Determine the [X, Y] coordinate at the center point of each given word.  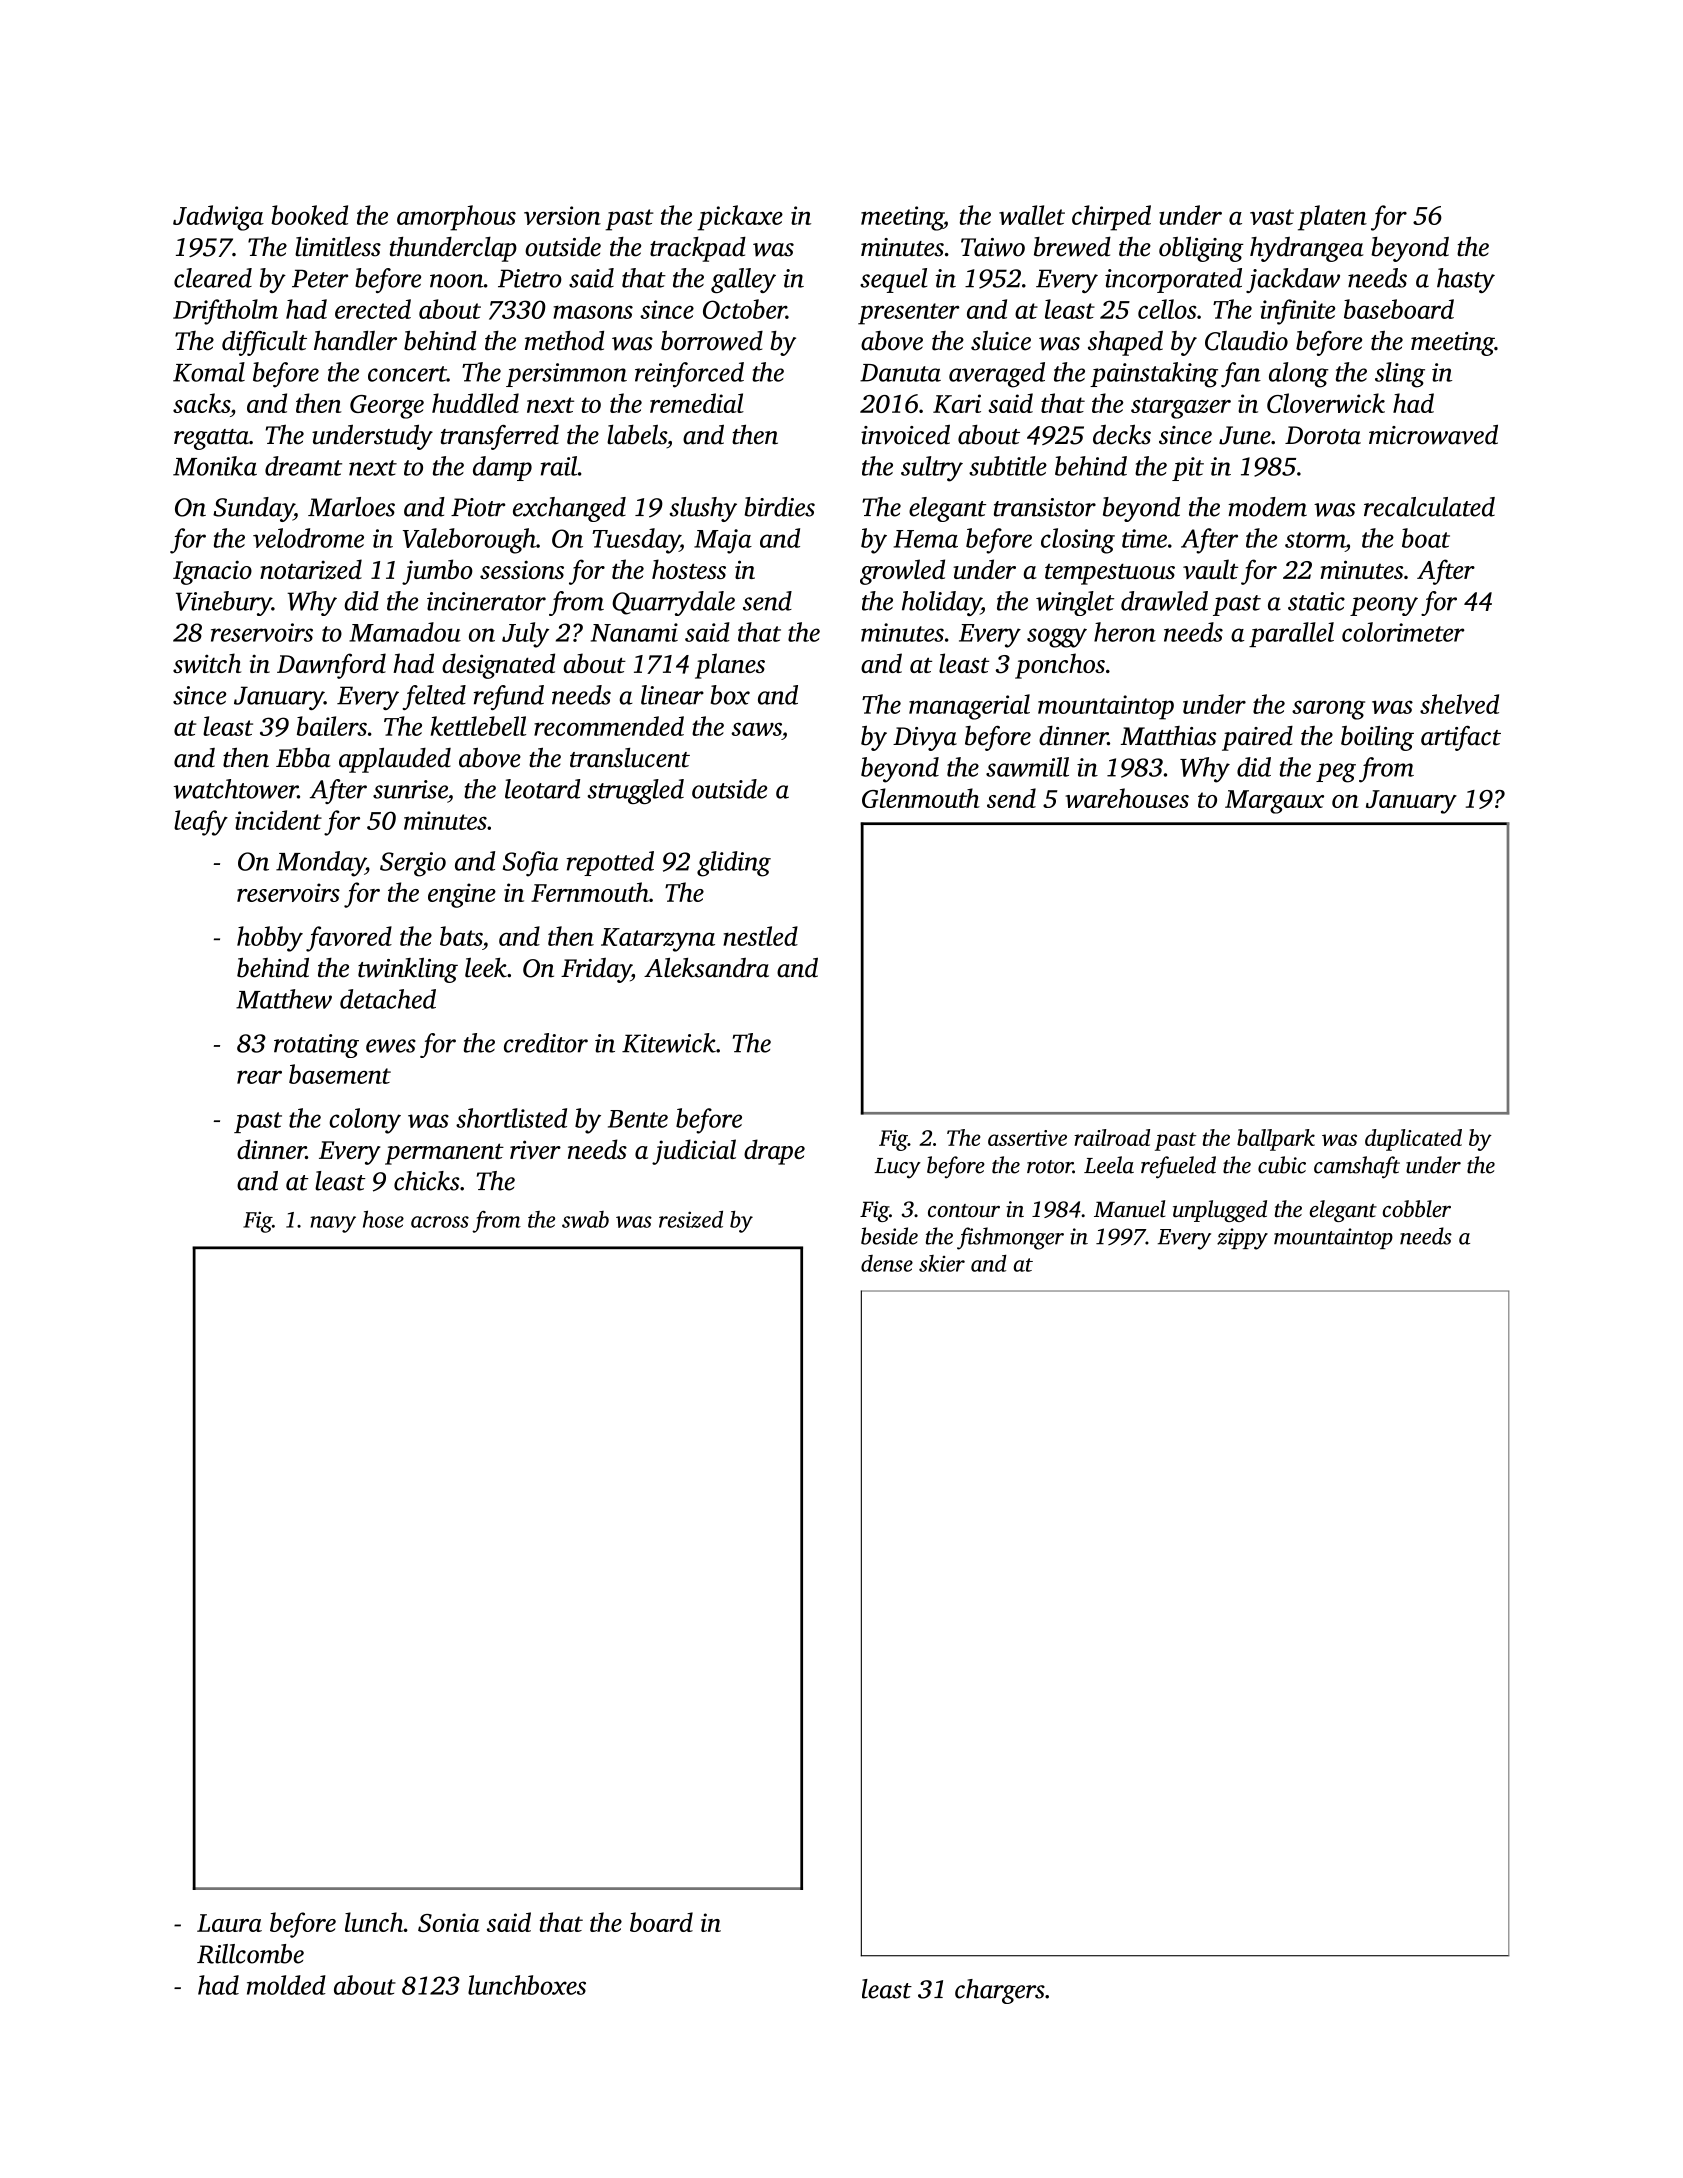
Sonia [449, 1922]
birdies [779, 507]
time [1144, 538]
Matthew [284, 999]
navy [333, 1224]
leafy [201, 823]
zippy [1242, 1239]
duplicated [1413, 1140]
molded [286, 1985]
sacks [201, 403]
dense [887, 1263]
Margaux [1274, 802]
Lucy [897, 1168]
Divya [925, 739]
